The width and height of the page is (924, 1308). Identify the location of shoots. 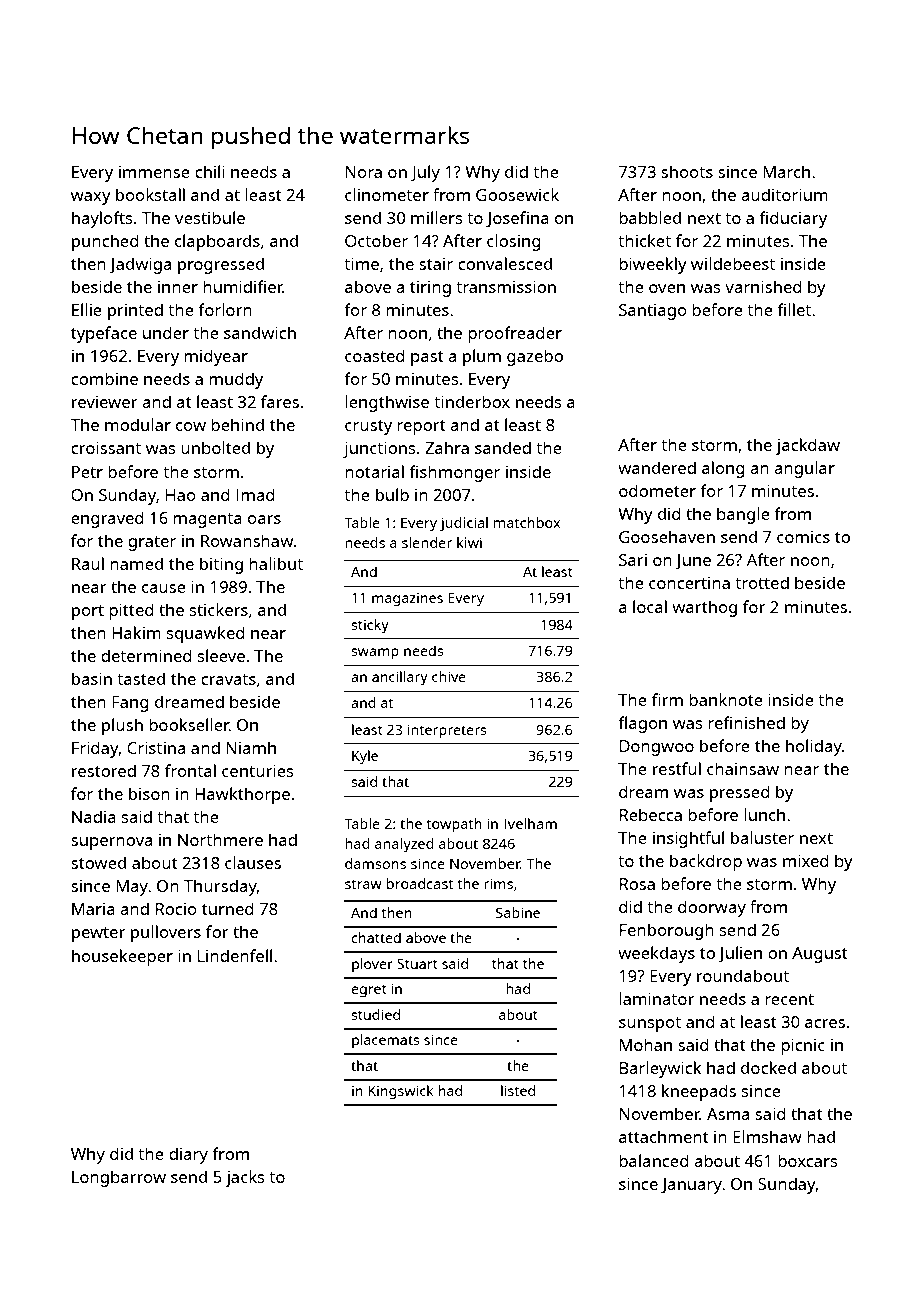
(687, 171).
